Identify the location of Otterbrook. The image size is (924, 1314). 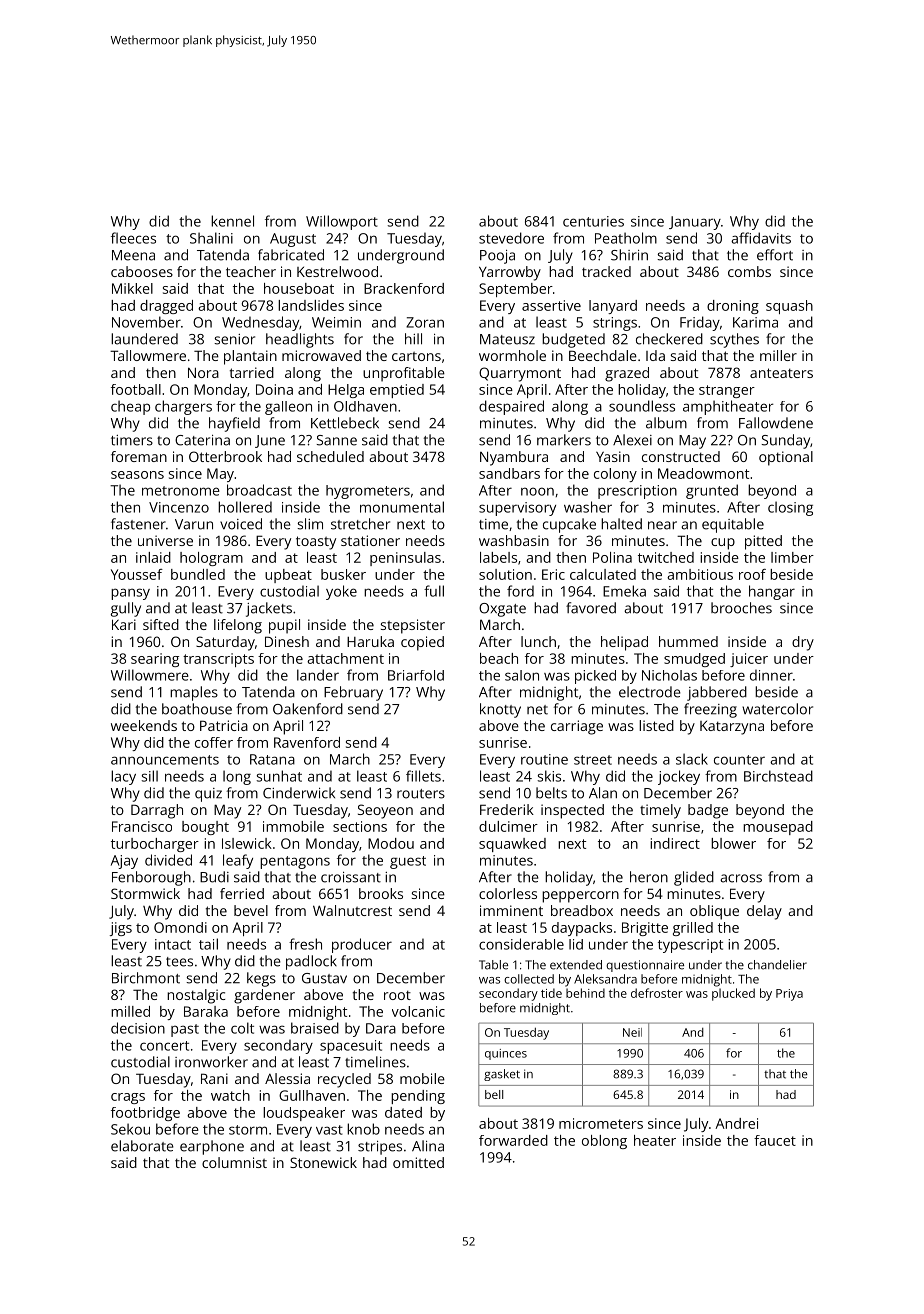
(225, 456).
